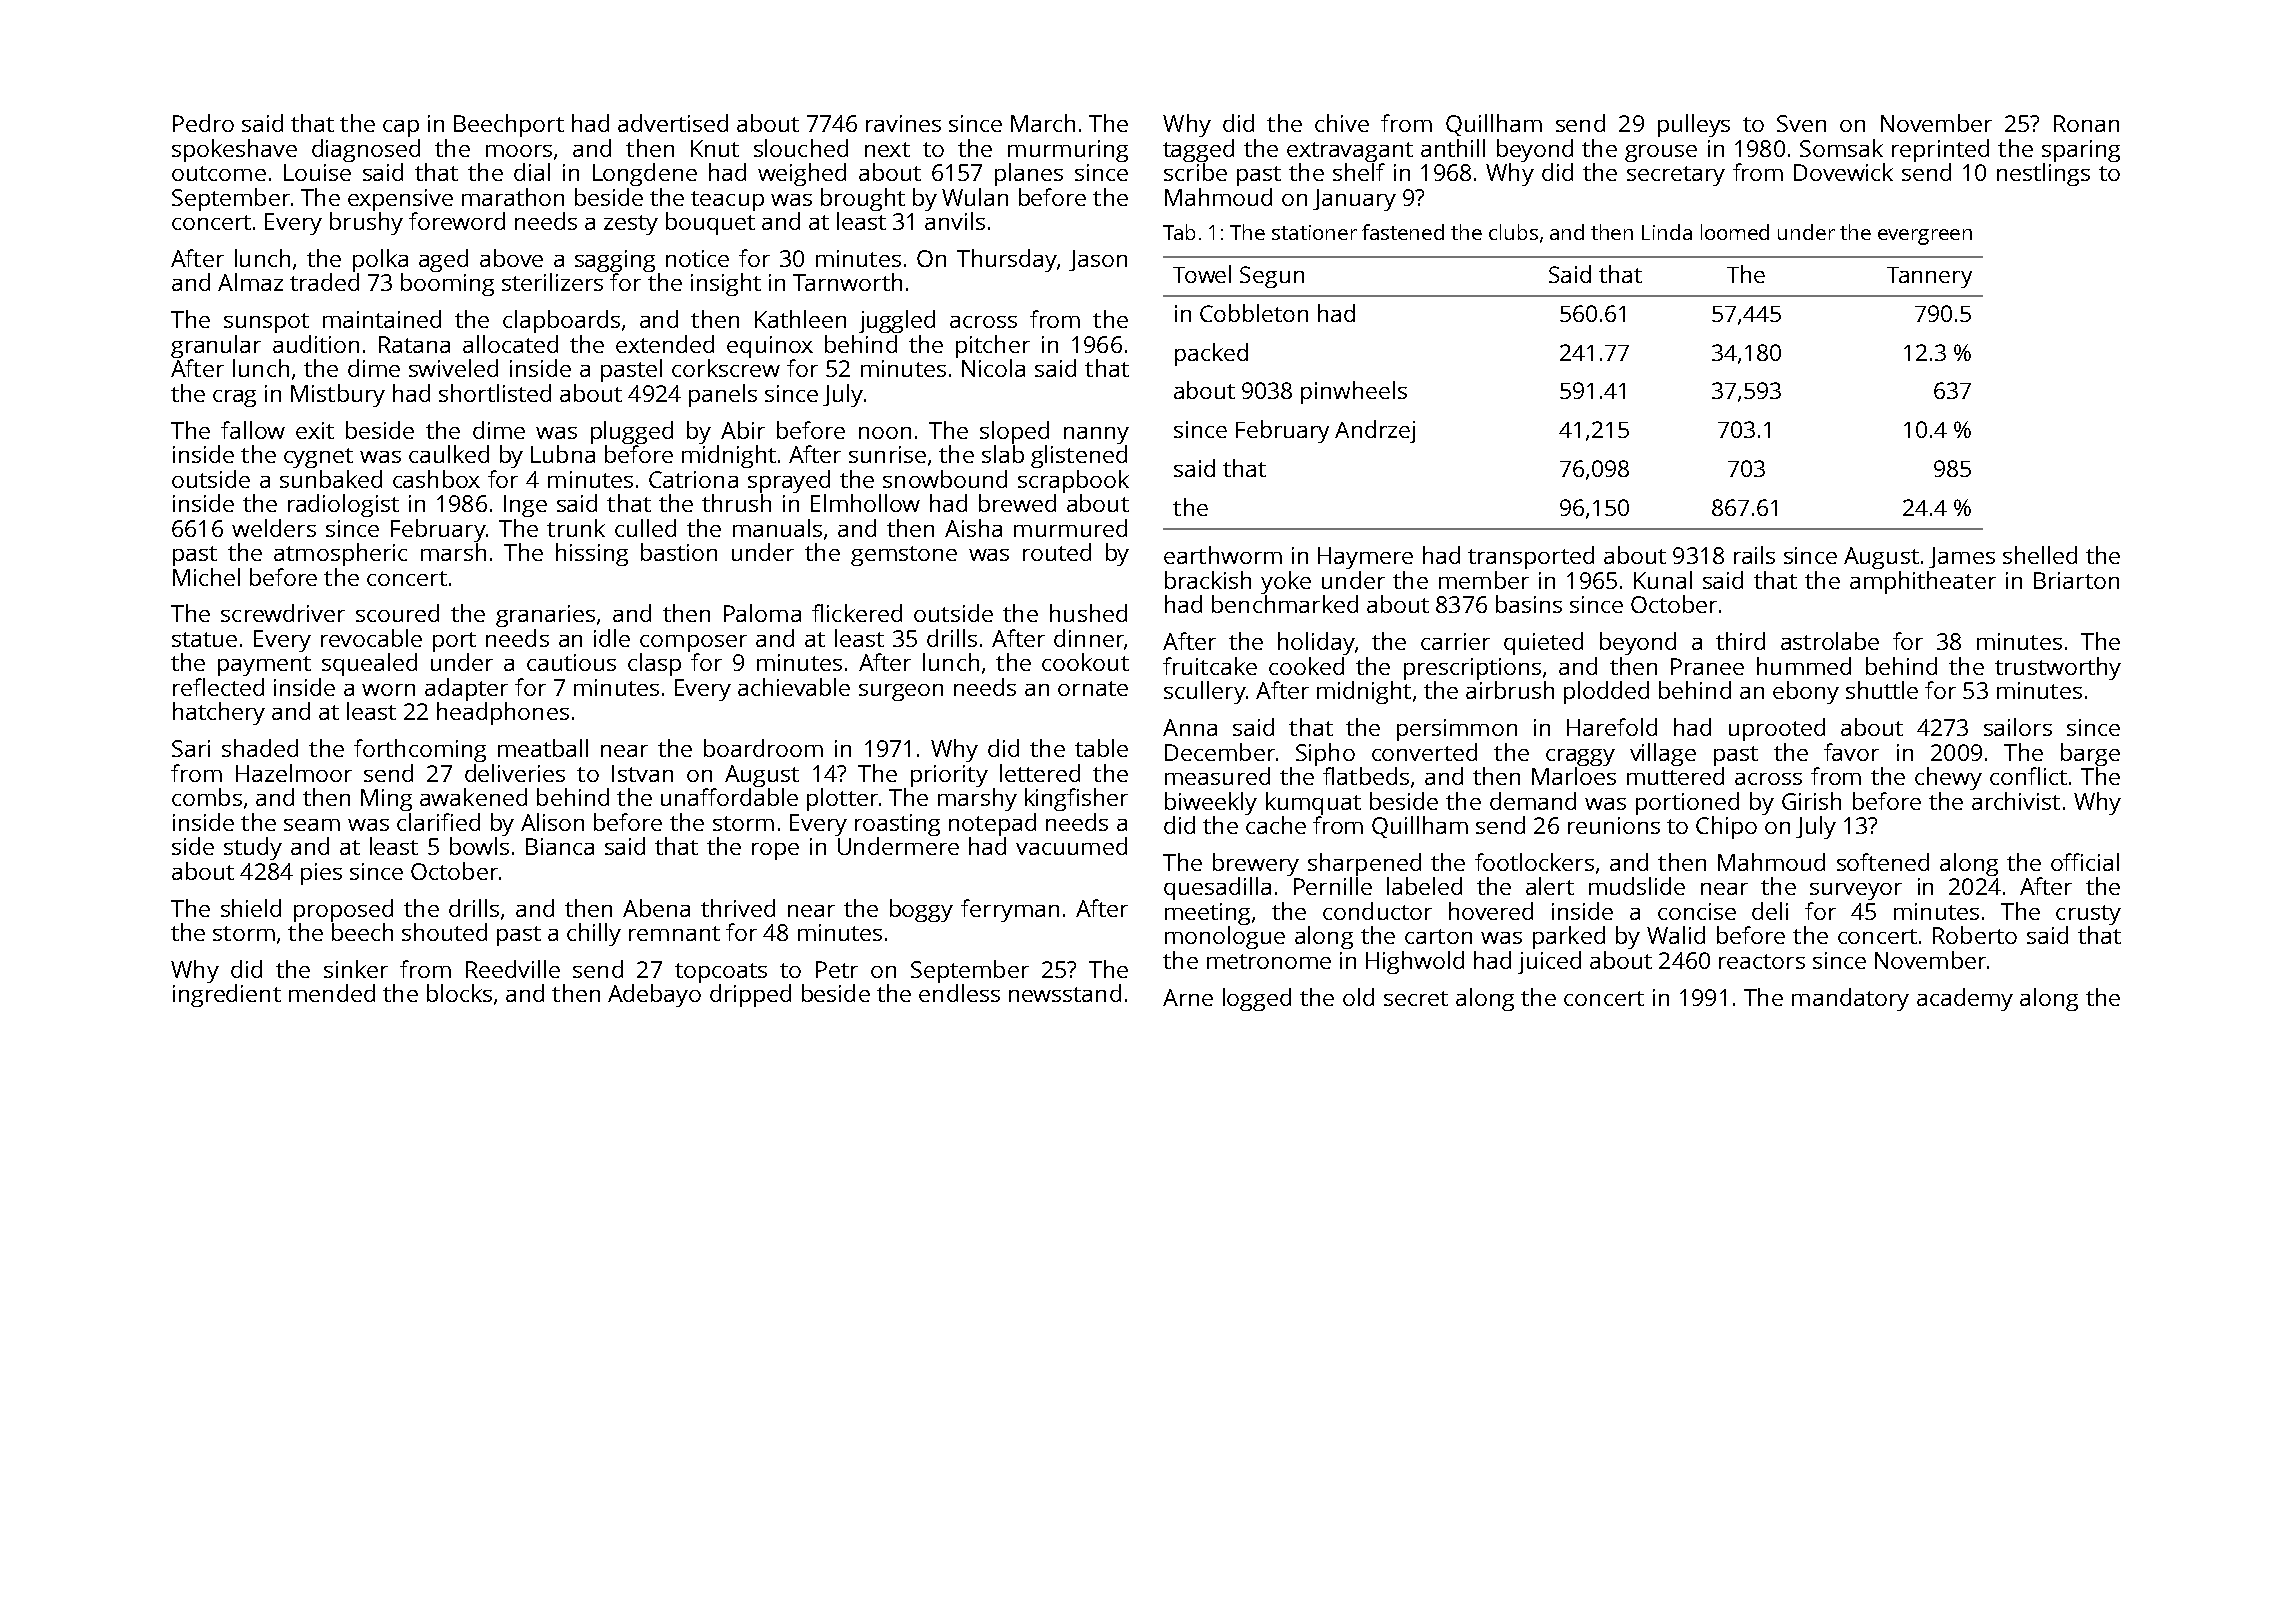  Describe the element at coordinates (366, 223) in the document. I see `brushy` at that location.
